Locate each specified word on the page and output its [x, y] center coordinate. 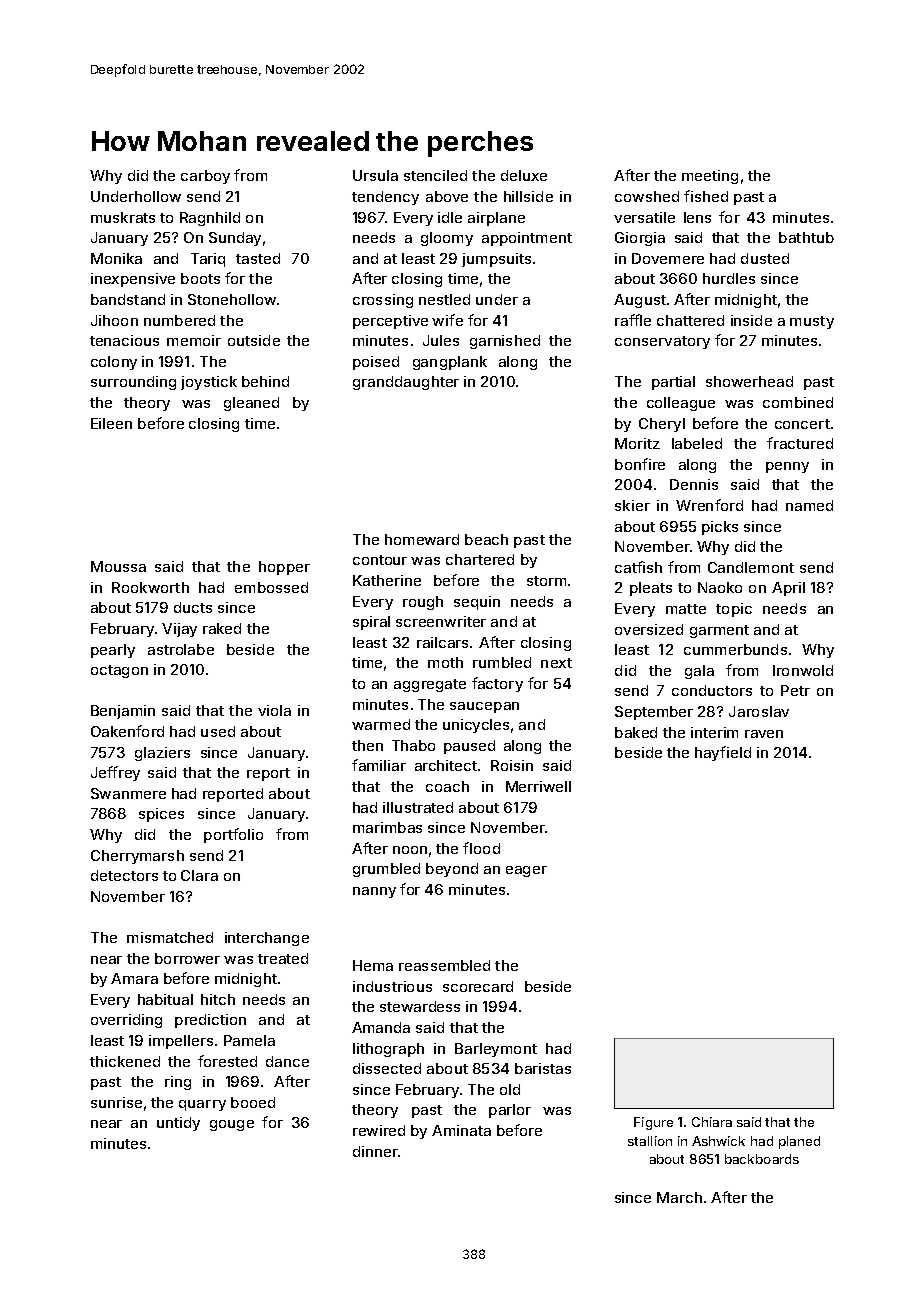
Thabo [413, 745]
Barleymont [496, 1050]
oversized [649, 629]
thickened [125, 1061]
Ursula [375, 175]
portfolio [233, 835]
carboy [205, 177]
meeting [710, 177]
